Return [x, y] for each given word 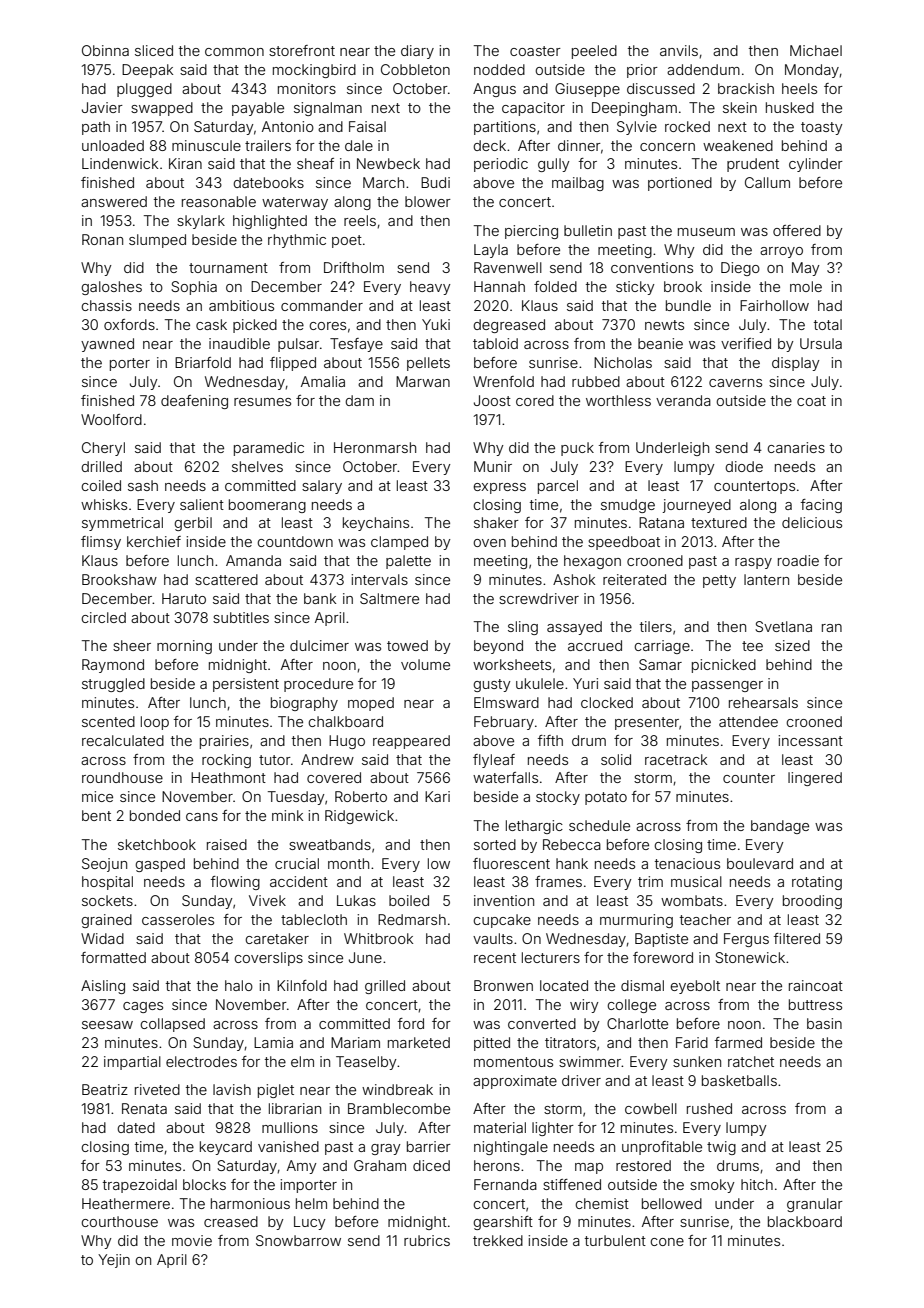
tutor [275, 760]
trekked [498, 1240]
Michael [816, 50]
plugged [144, 90]
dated [136, 1127]
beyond [498, 647]
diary [417, 52]
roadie [798, 560]
